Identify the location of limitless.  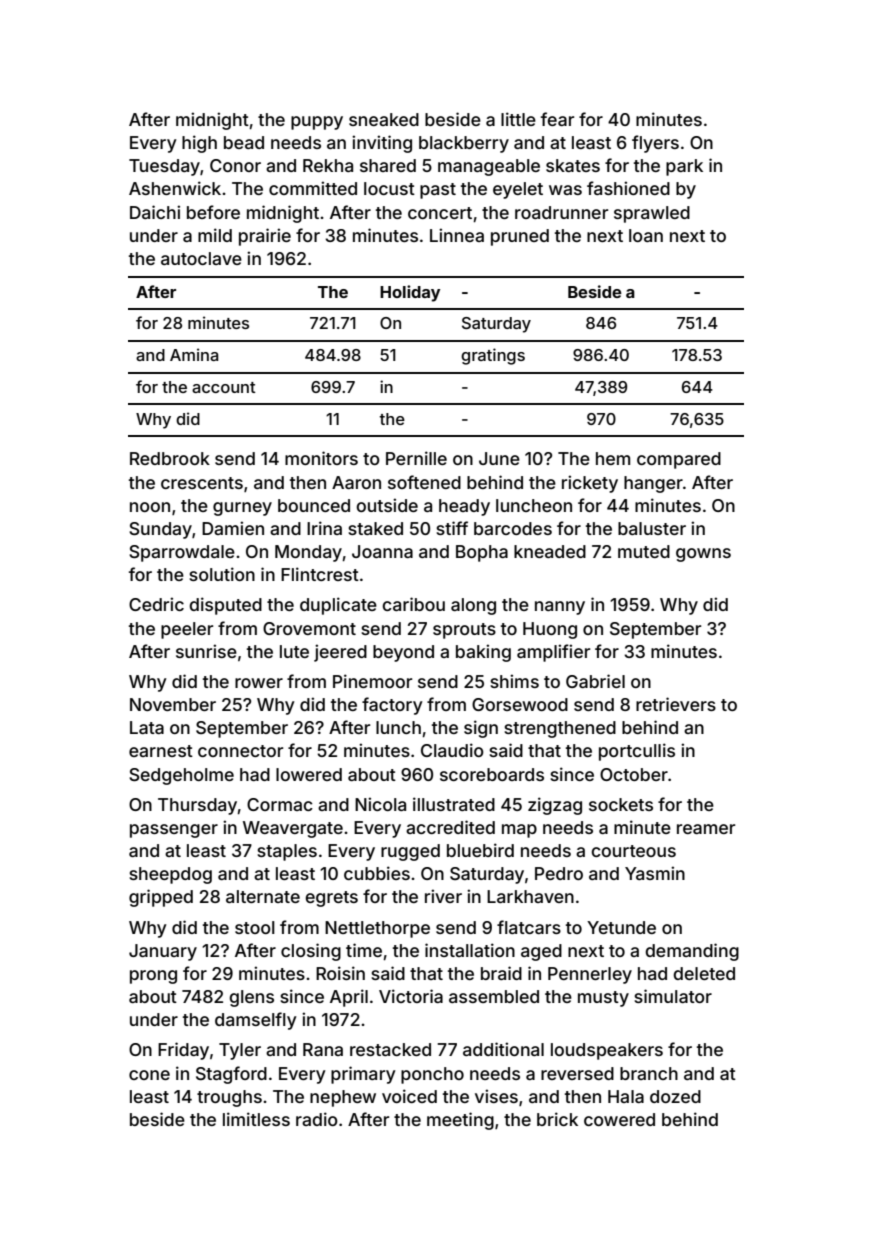
(256, 1119).
